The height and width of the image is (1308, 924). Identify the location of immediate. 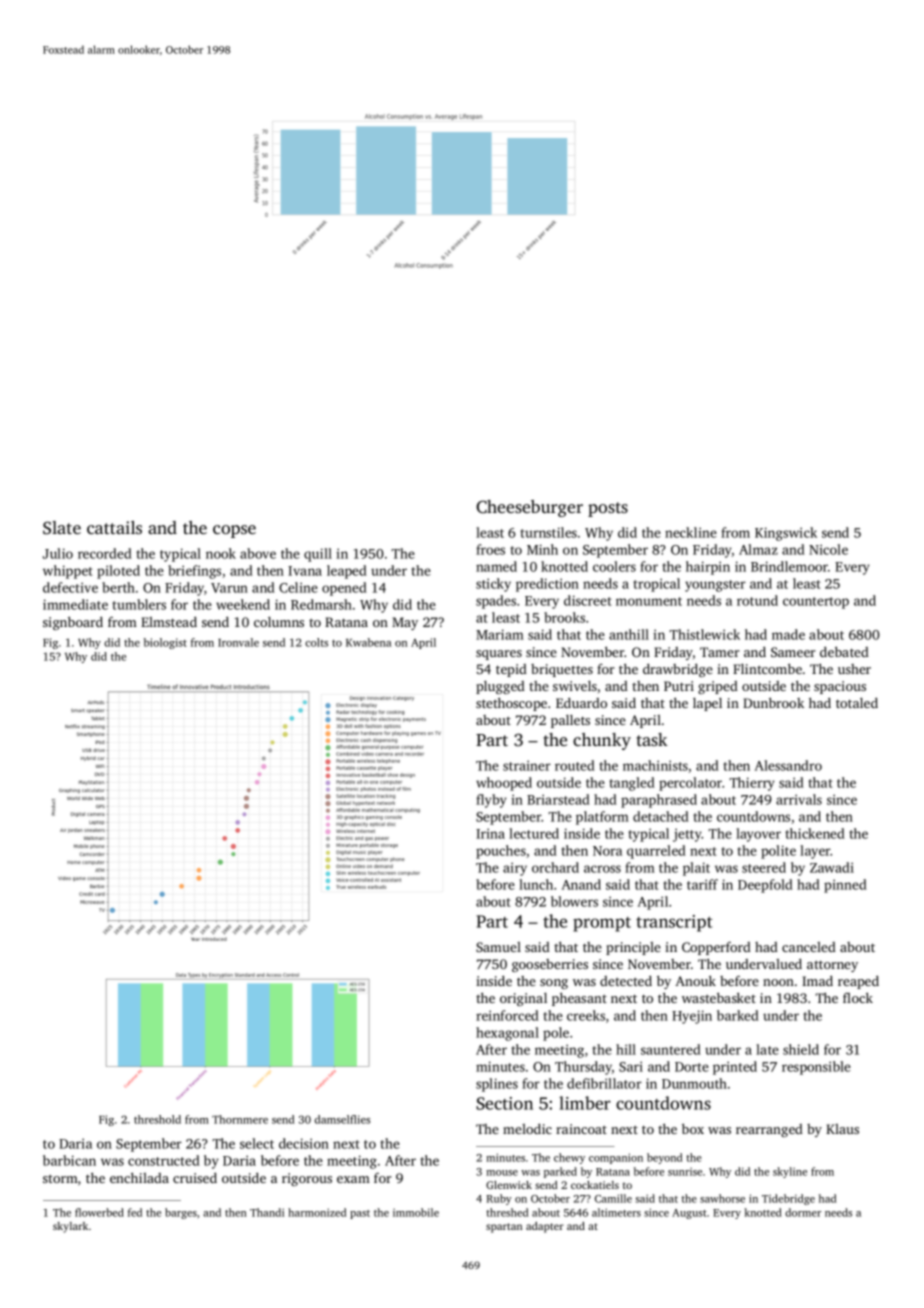
(75, 604).
